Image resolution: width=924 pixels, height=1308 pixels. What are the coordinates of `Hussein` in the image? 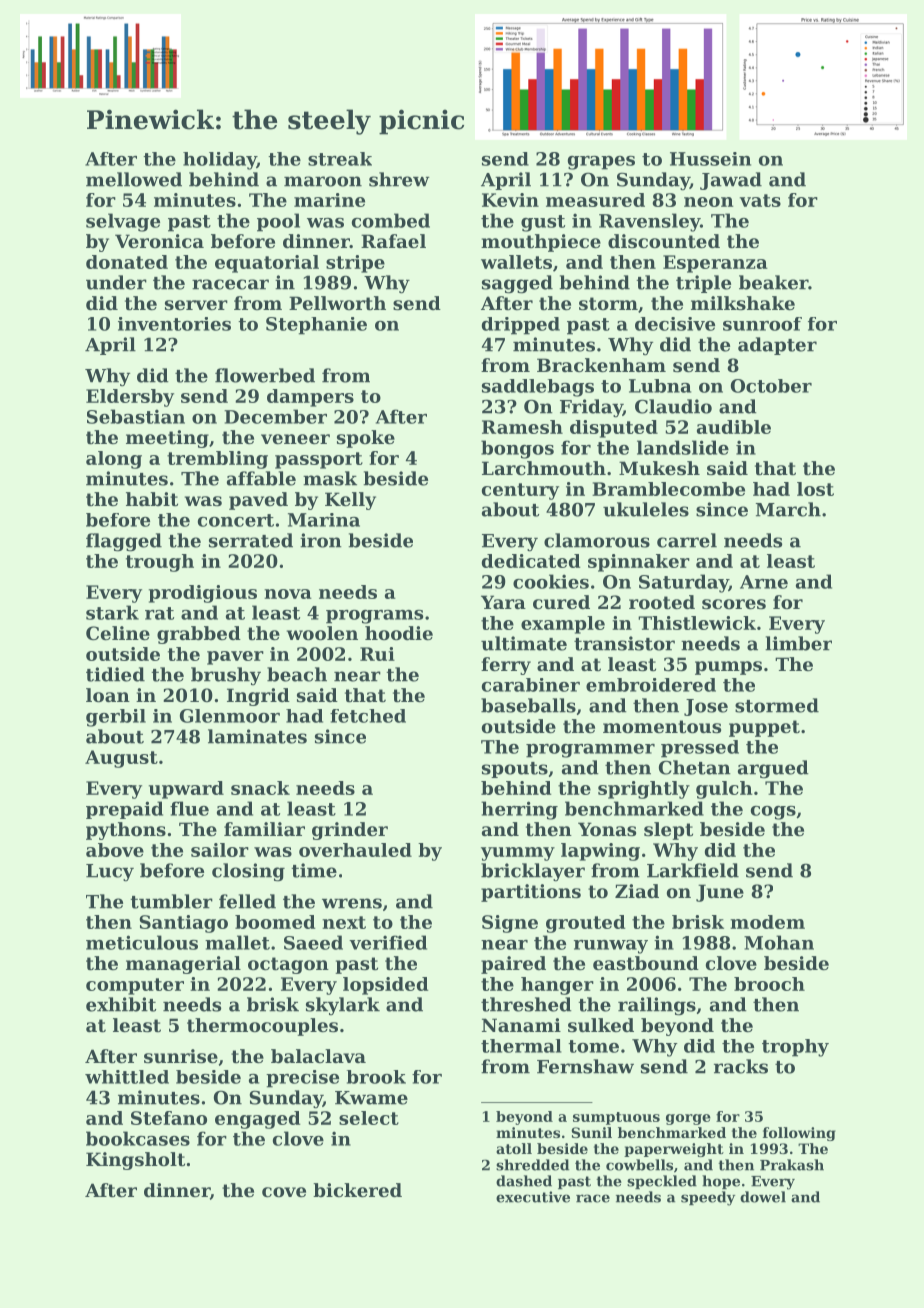 It's located at (710, 159).
